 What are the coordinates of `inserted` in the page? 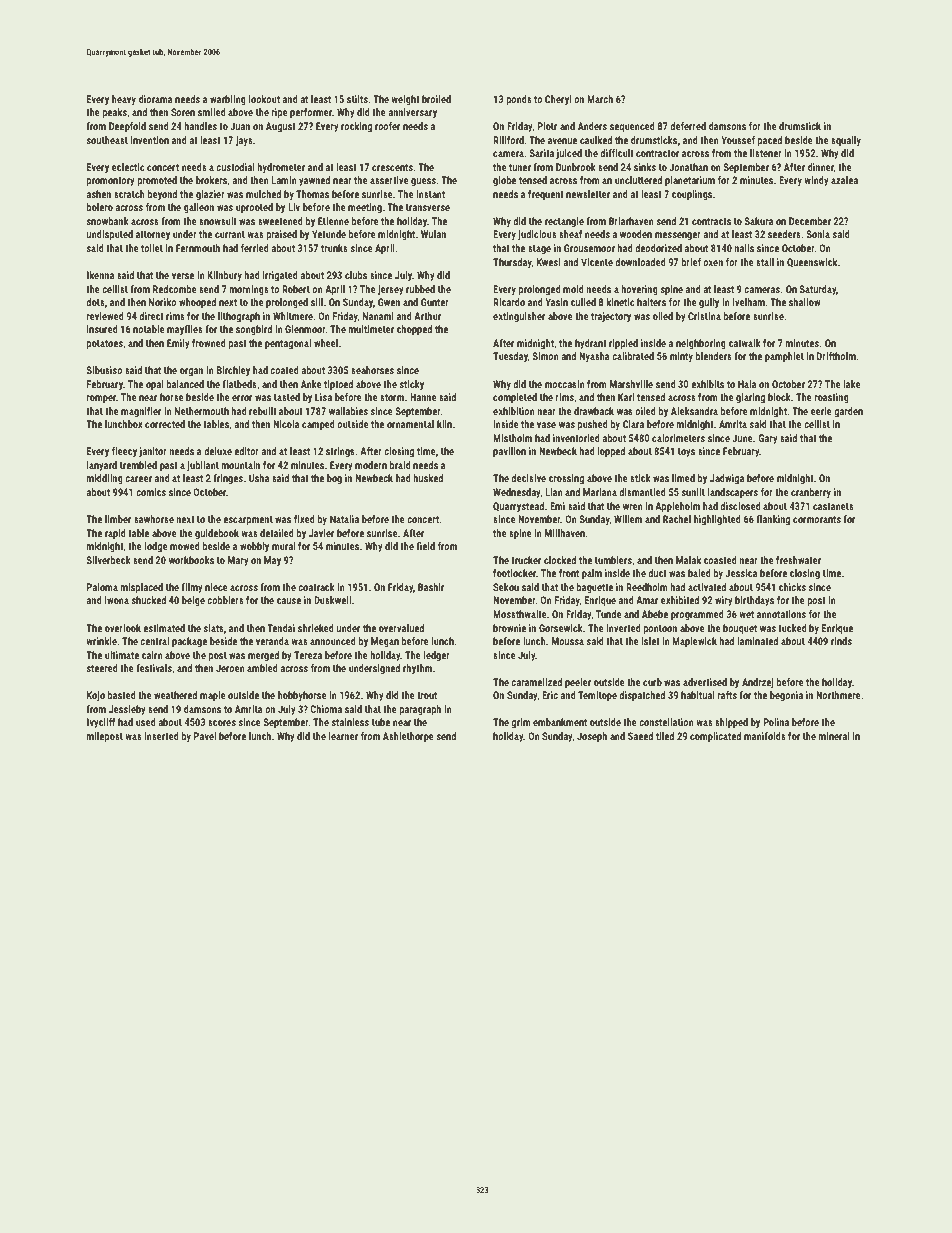 It's located at (161, 736).
